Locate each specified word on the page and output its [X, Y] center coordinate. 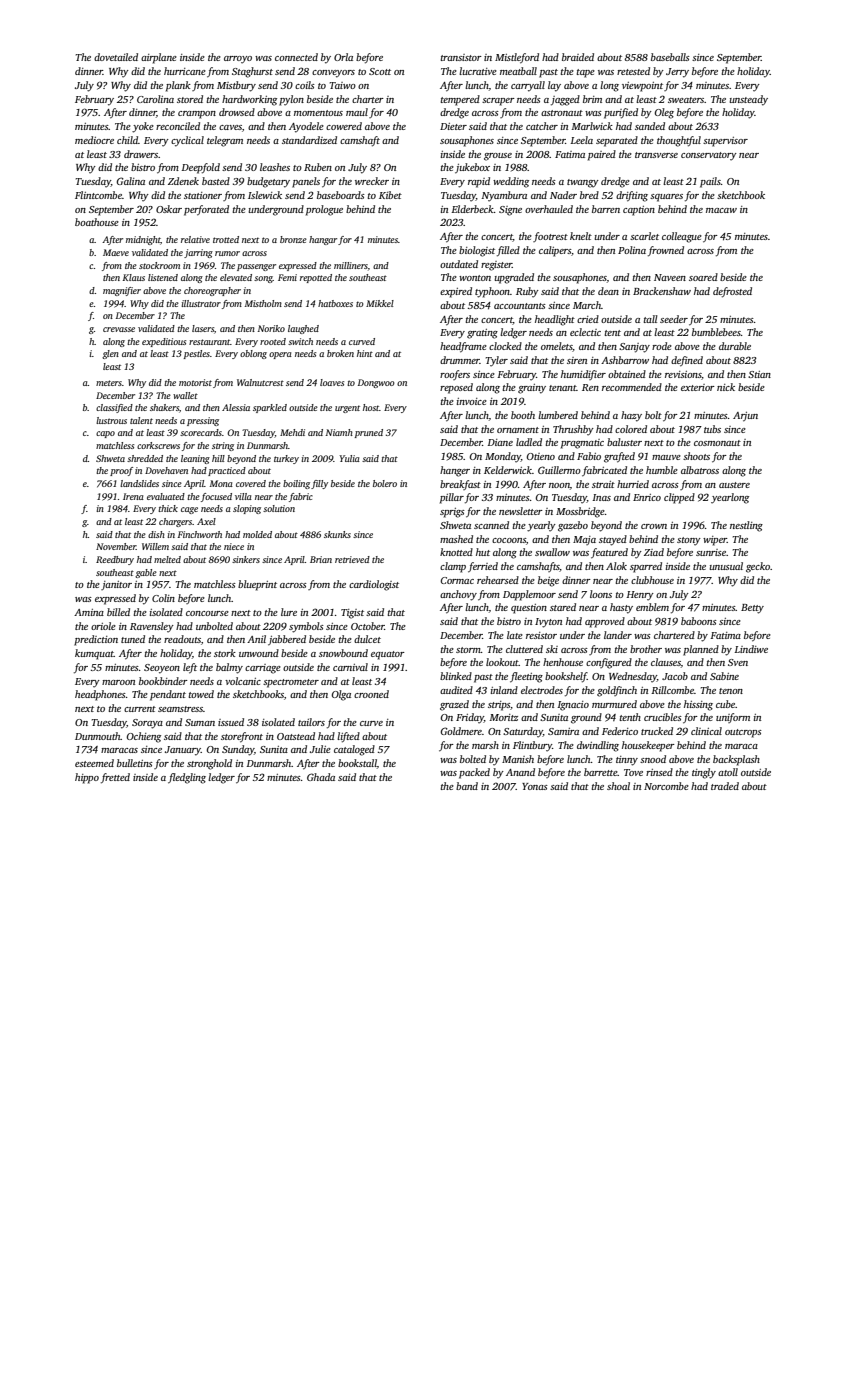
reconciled [178, 126]
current [140, 709]
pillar [452, 498]
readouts [182, 639]
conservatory [709, 156]
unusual [726, 566]
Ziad [654, 552]
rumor [227, 253]
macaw [721, 210]
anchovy [458, 595]
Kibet [390, 195]
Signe [510, 211]
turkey [286, 459]
